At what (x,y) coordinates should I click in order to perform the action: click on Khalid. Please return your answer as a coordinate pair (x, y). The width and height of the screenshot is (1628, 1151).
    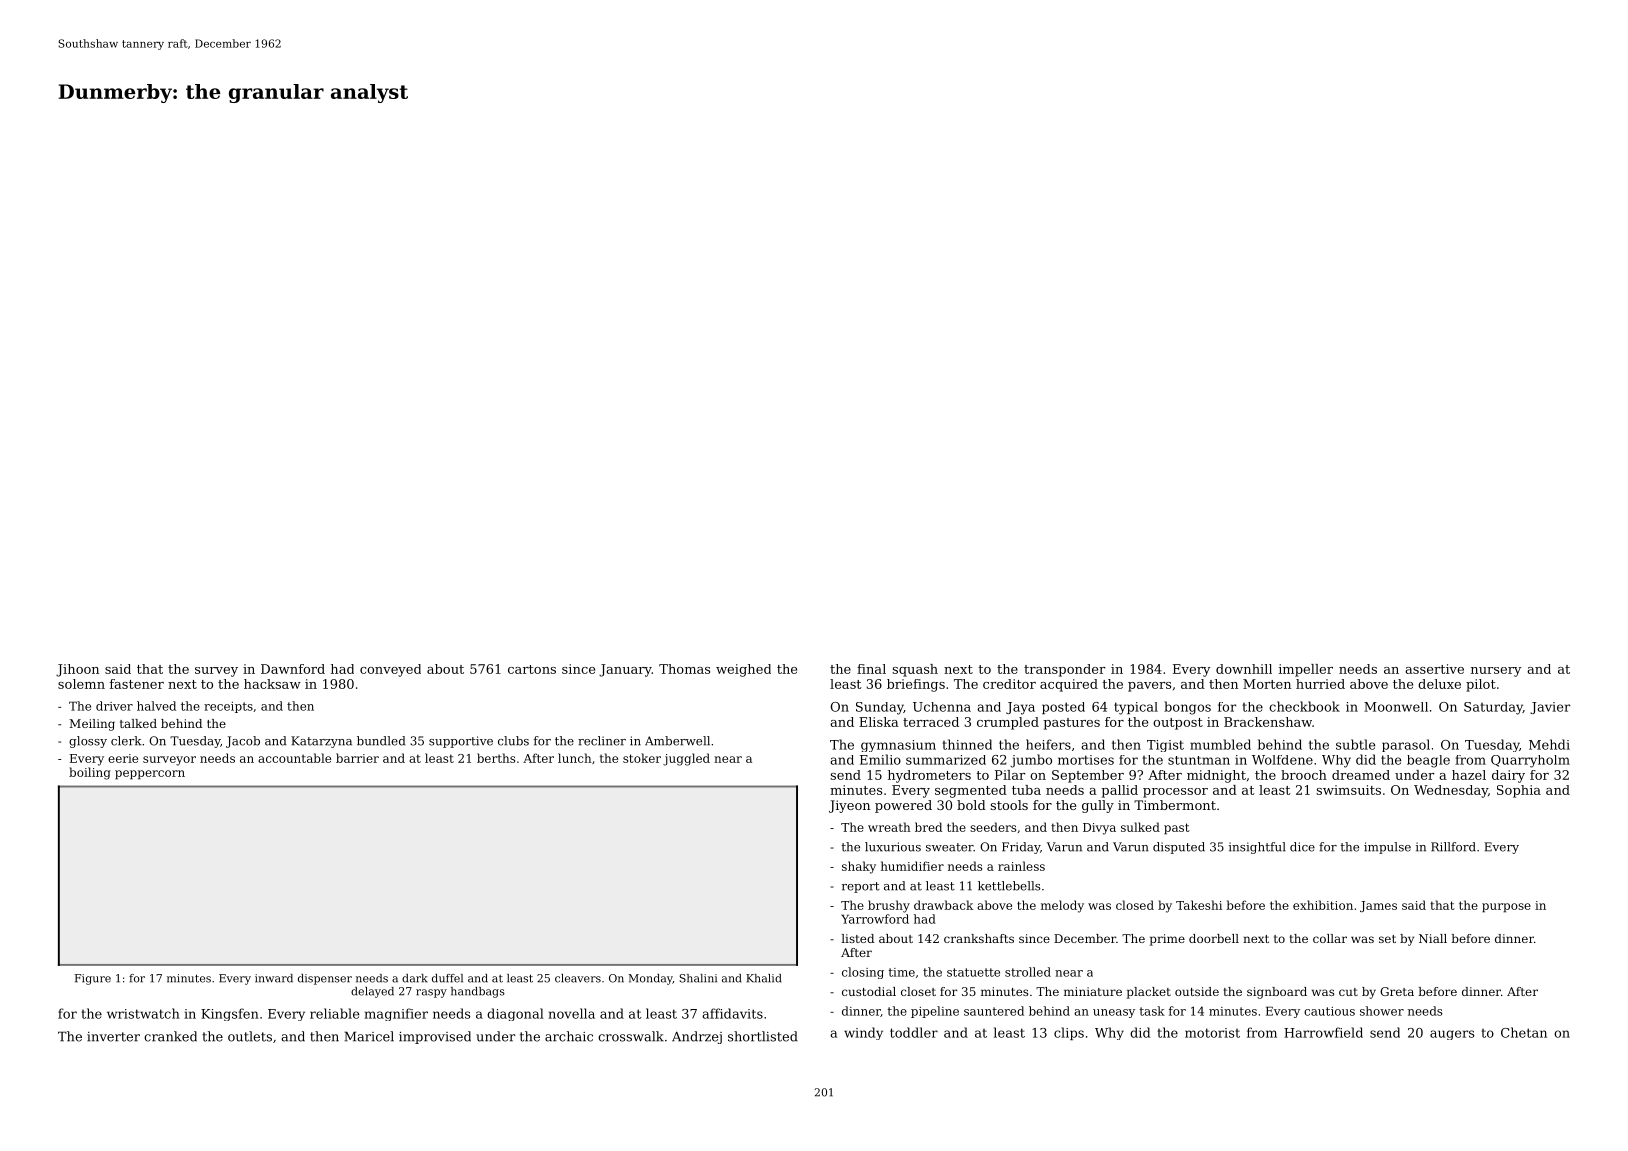
    Looking at the image, I should click on (764, 978).
